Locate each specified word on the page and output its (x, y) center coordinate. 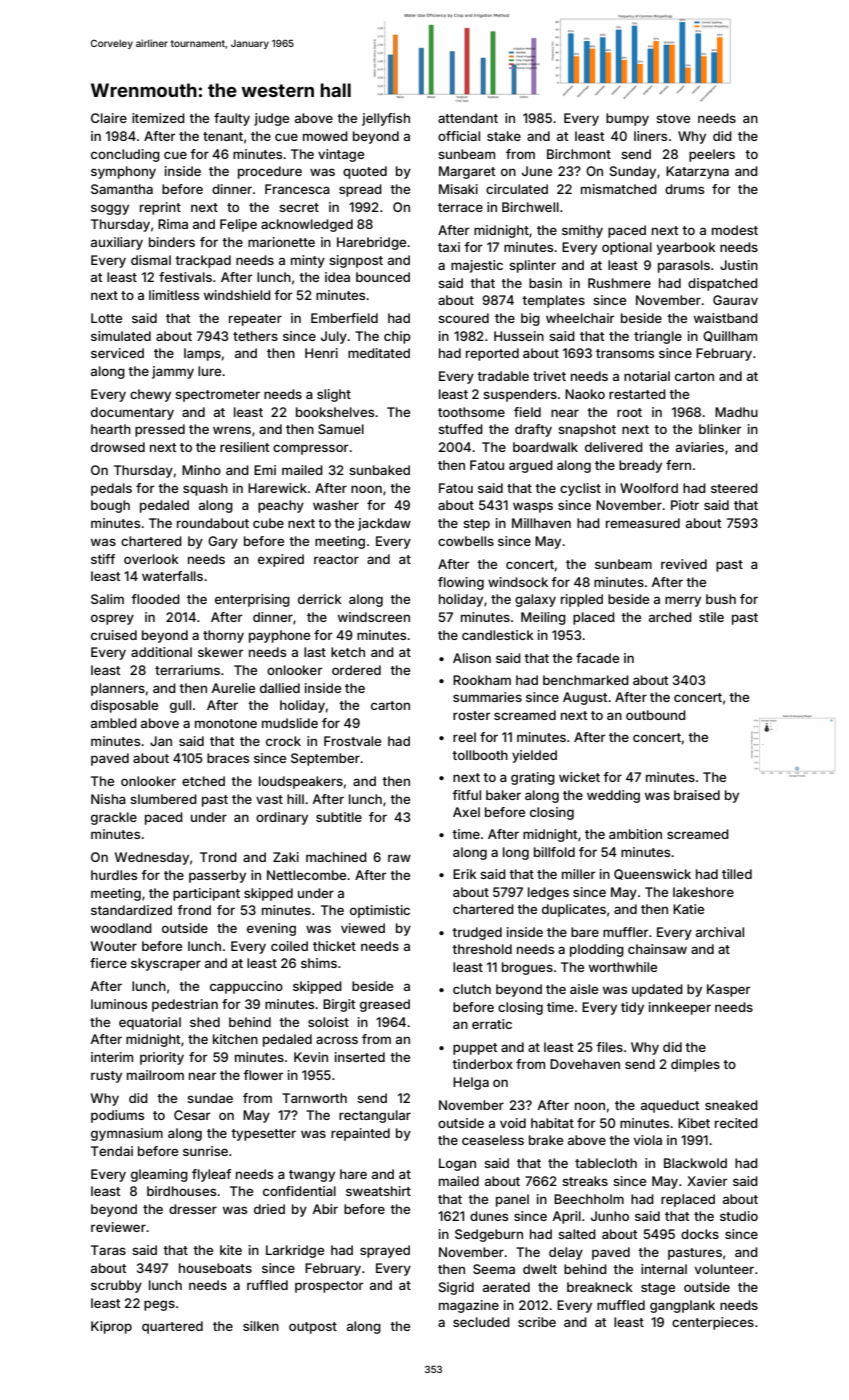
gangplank (682, 1306)
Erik (465, 874)
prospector (329, 1287)
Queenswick (652, 874)
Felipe (238, 225)
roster (471, 715)
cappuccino (246, 987)
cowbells (466, 541)
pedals (111, 489)
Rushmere (619, 283)
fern (678, 465)
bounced (383, 277)
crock (283, 741)
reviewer (118, 1227)
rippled (582, 600)
